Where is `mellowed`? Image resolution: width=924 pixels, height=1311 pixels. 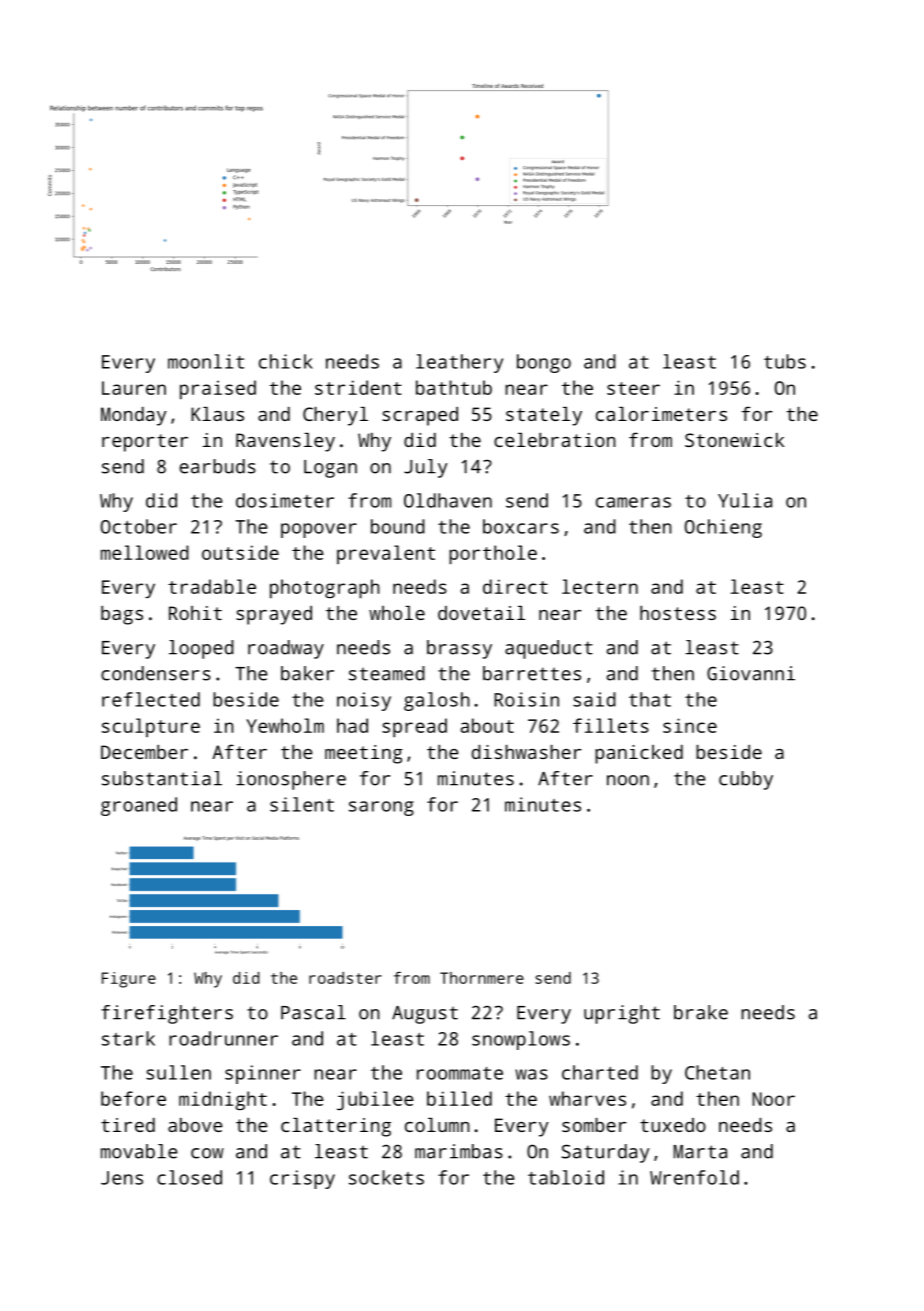 mellowed is located at coordinates (145, 552).
